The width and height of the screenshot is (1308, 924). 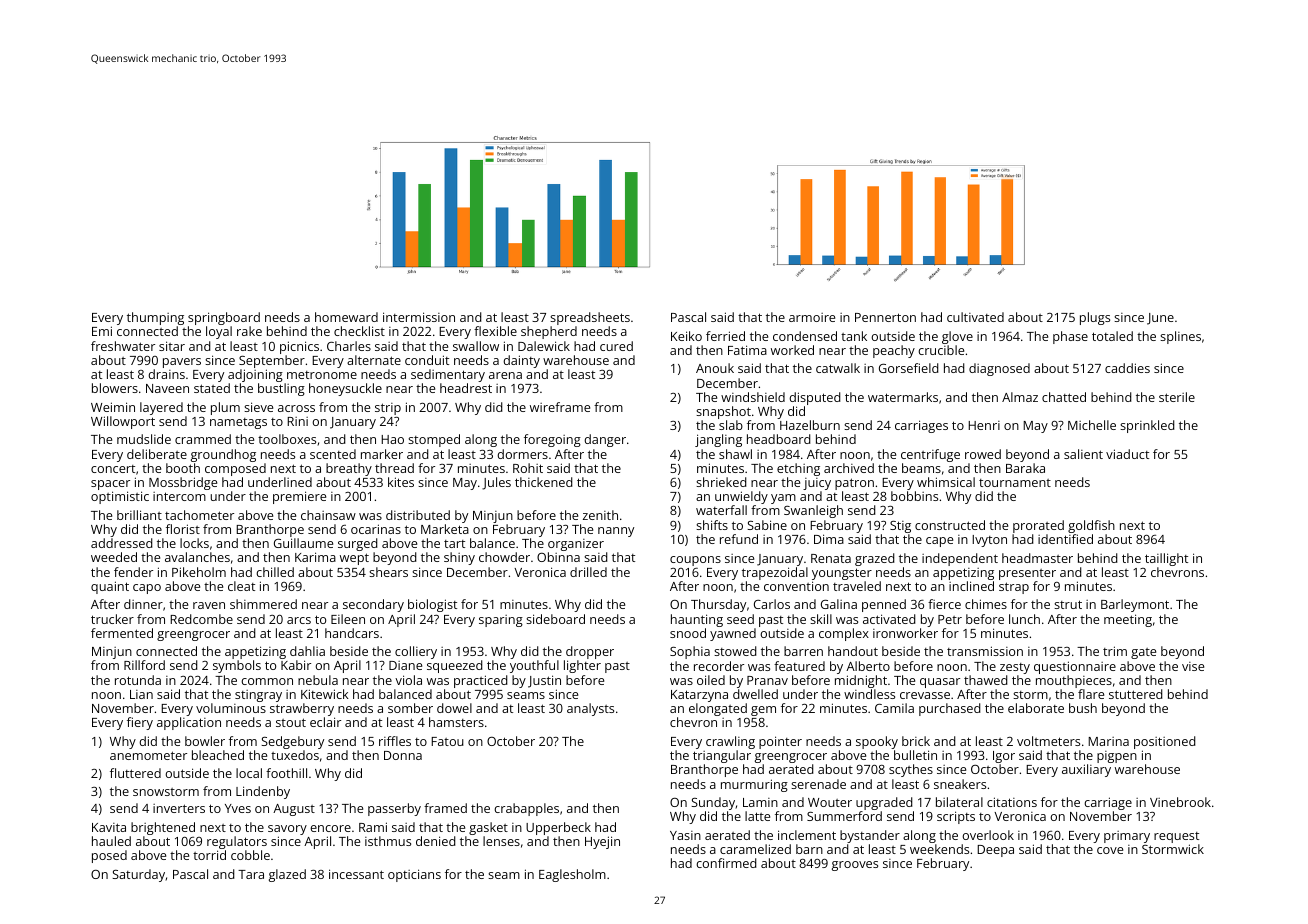 What do you see at coordinates (812, 317) in the screenshot?
I see `armoire` at bounding box center [812, 317].
